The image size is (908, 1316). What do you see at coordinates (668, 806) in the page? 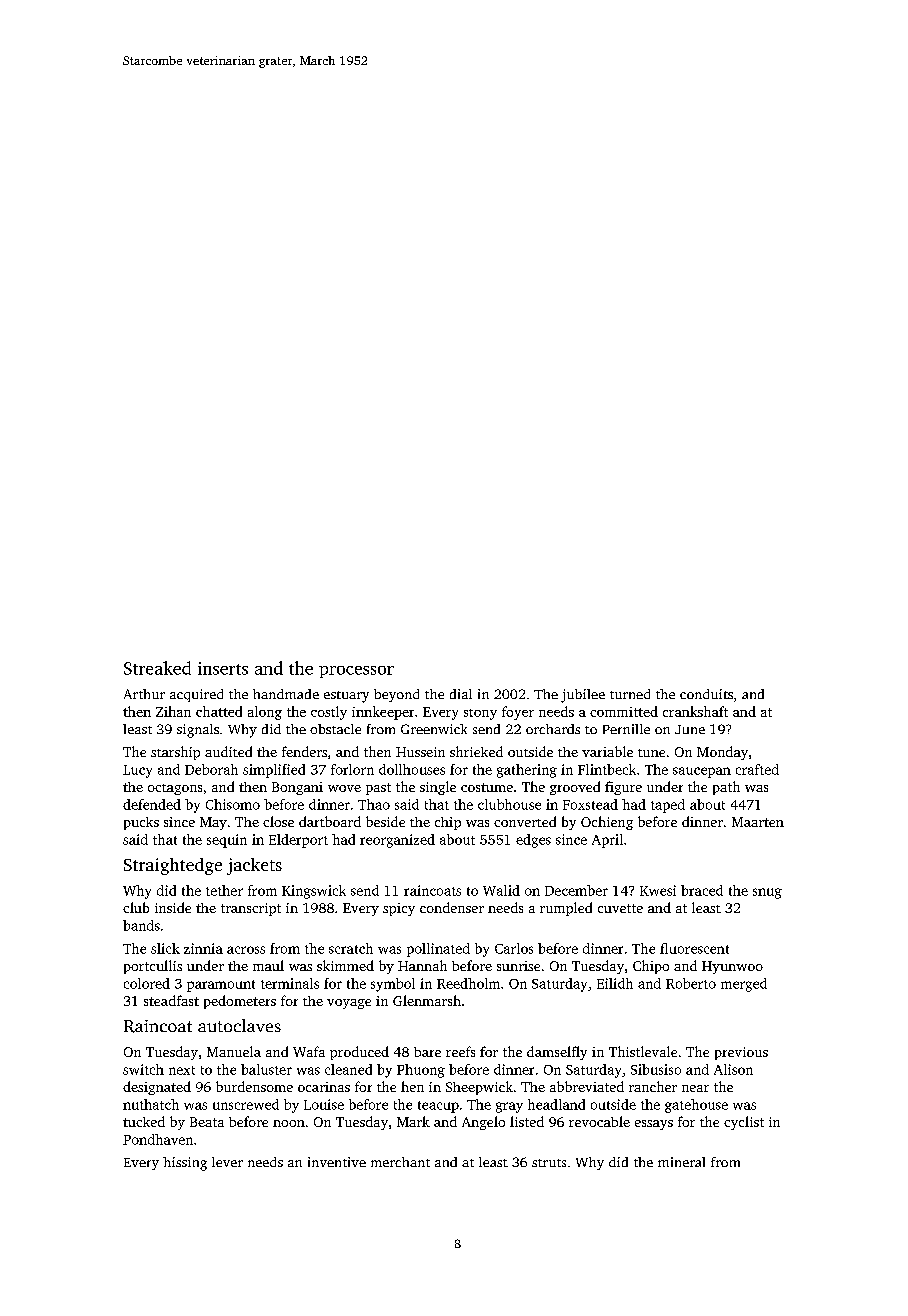
I see `taped` at bounding box center [668, 806].
